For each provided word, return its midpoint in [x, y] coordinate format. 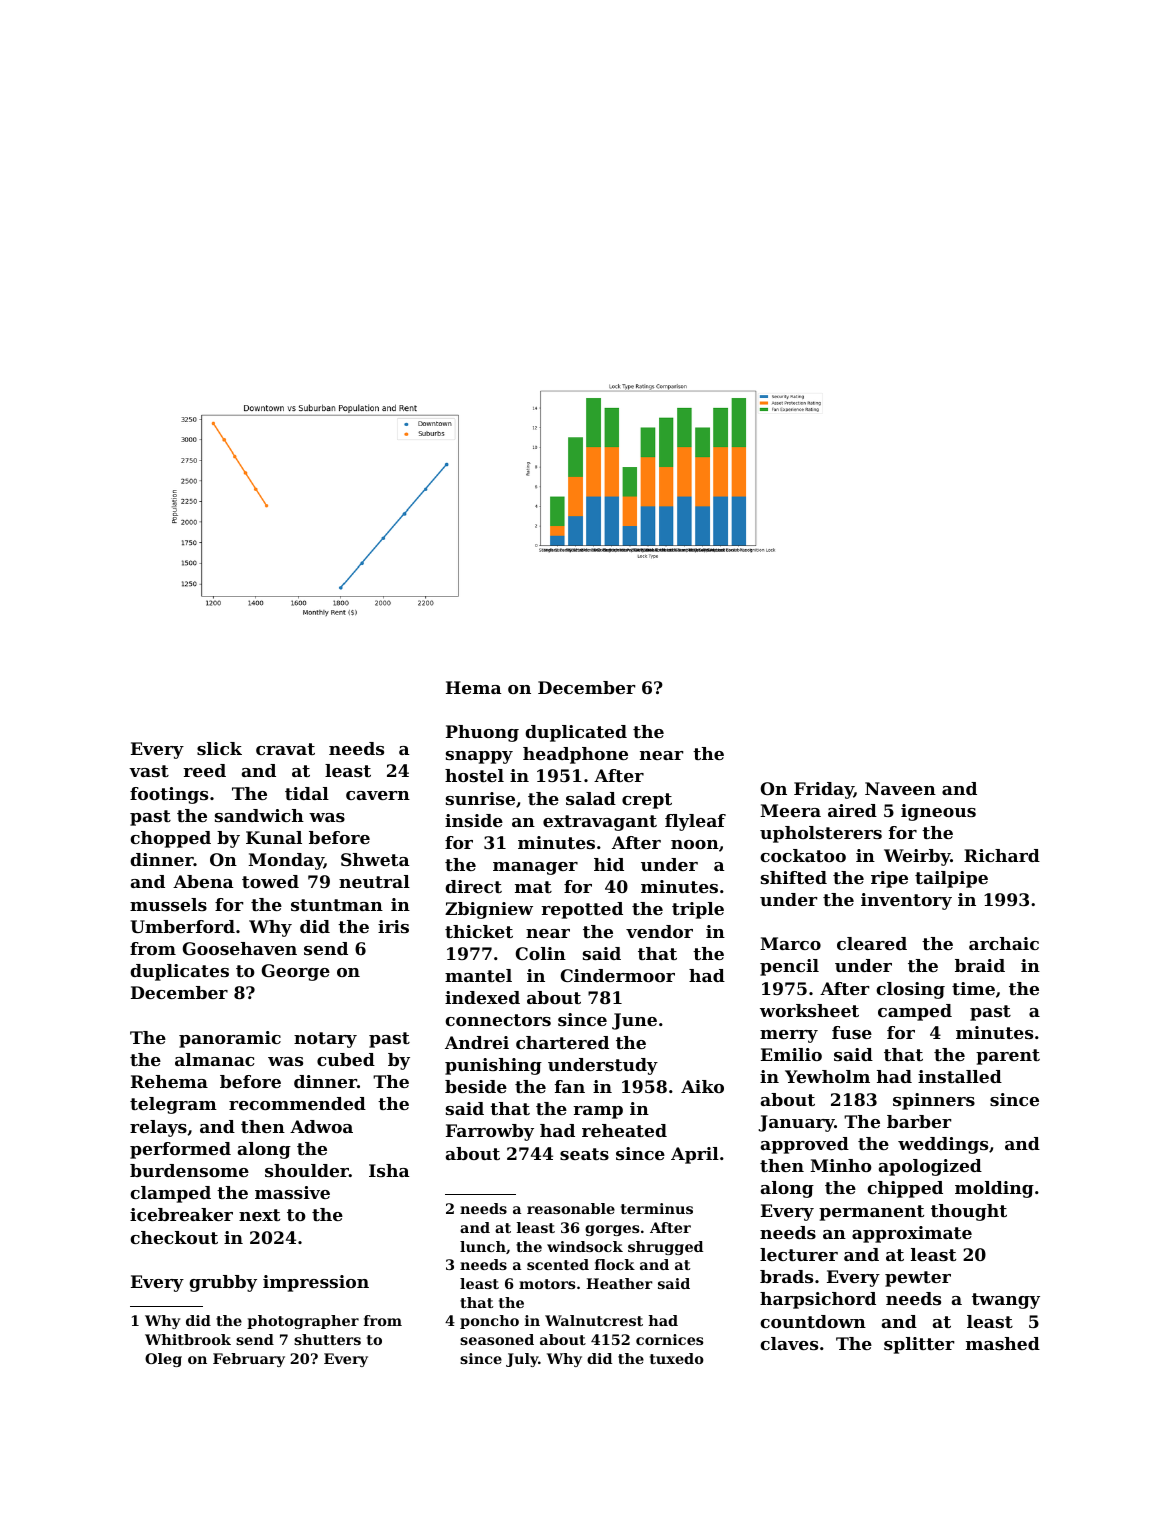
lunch [483, 1246]
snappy [479, 757]
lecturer [799, 1254]
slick [219, 748]
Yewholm [827, 1076]
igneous [938, 812]
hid [609, 864]
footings [169, 795]
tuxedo [677, 1358]
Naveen [900, 788]
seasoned [497, 1339]
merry [789, 1036]
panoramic [230, 1039]
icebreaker [181, 1214]
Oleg [163, 1360]
